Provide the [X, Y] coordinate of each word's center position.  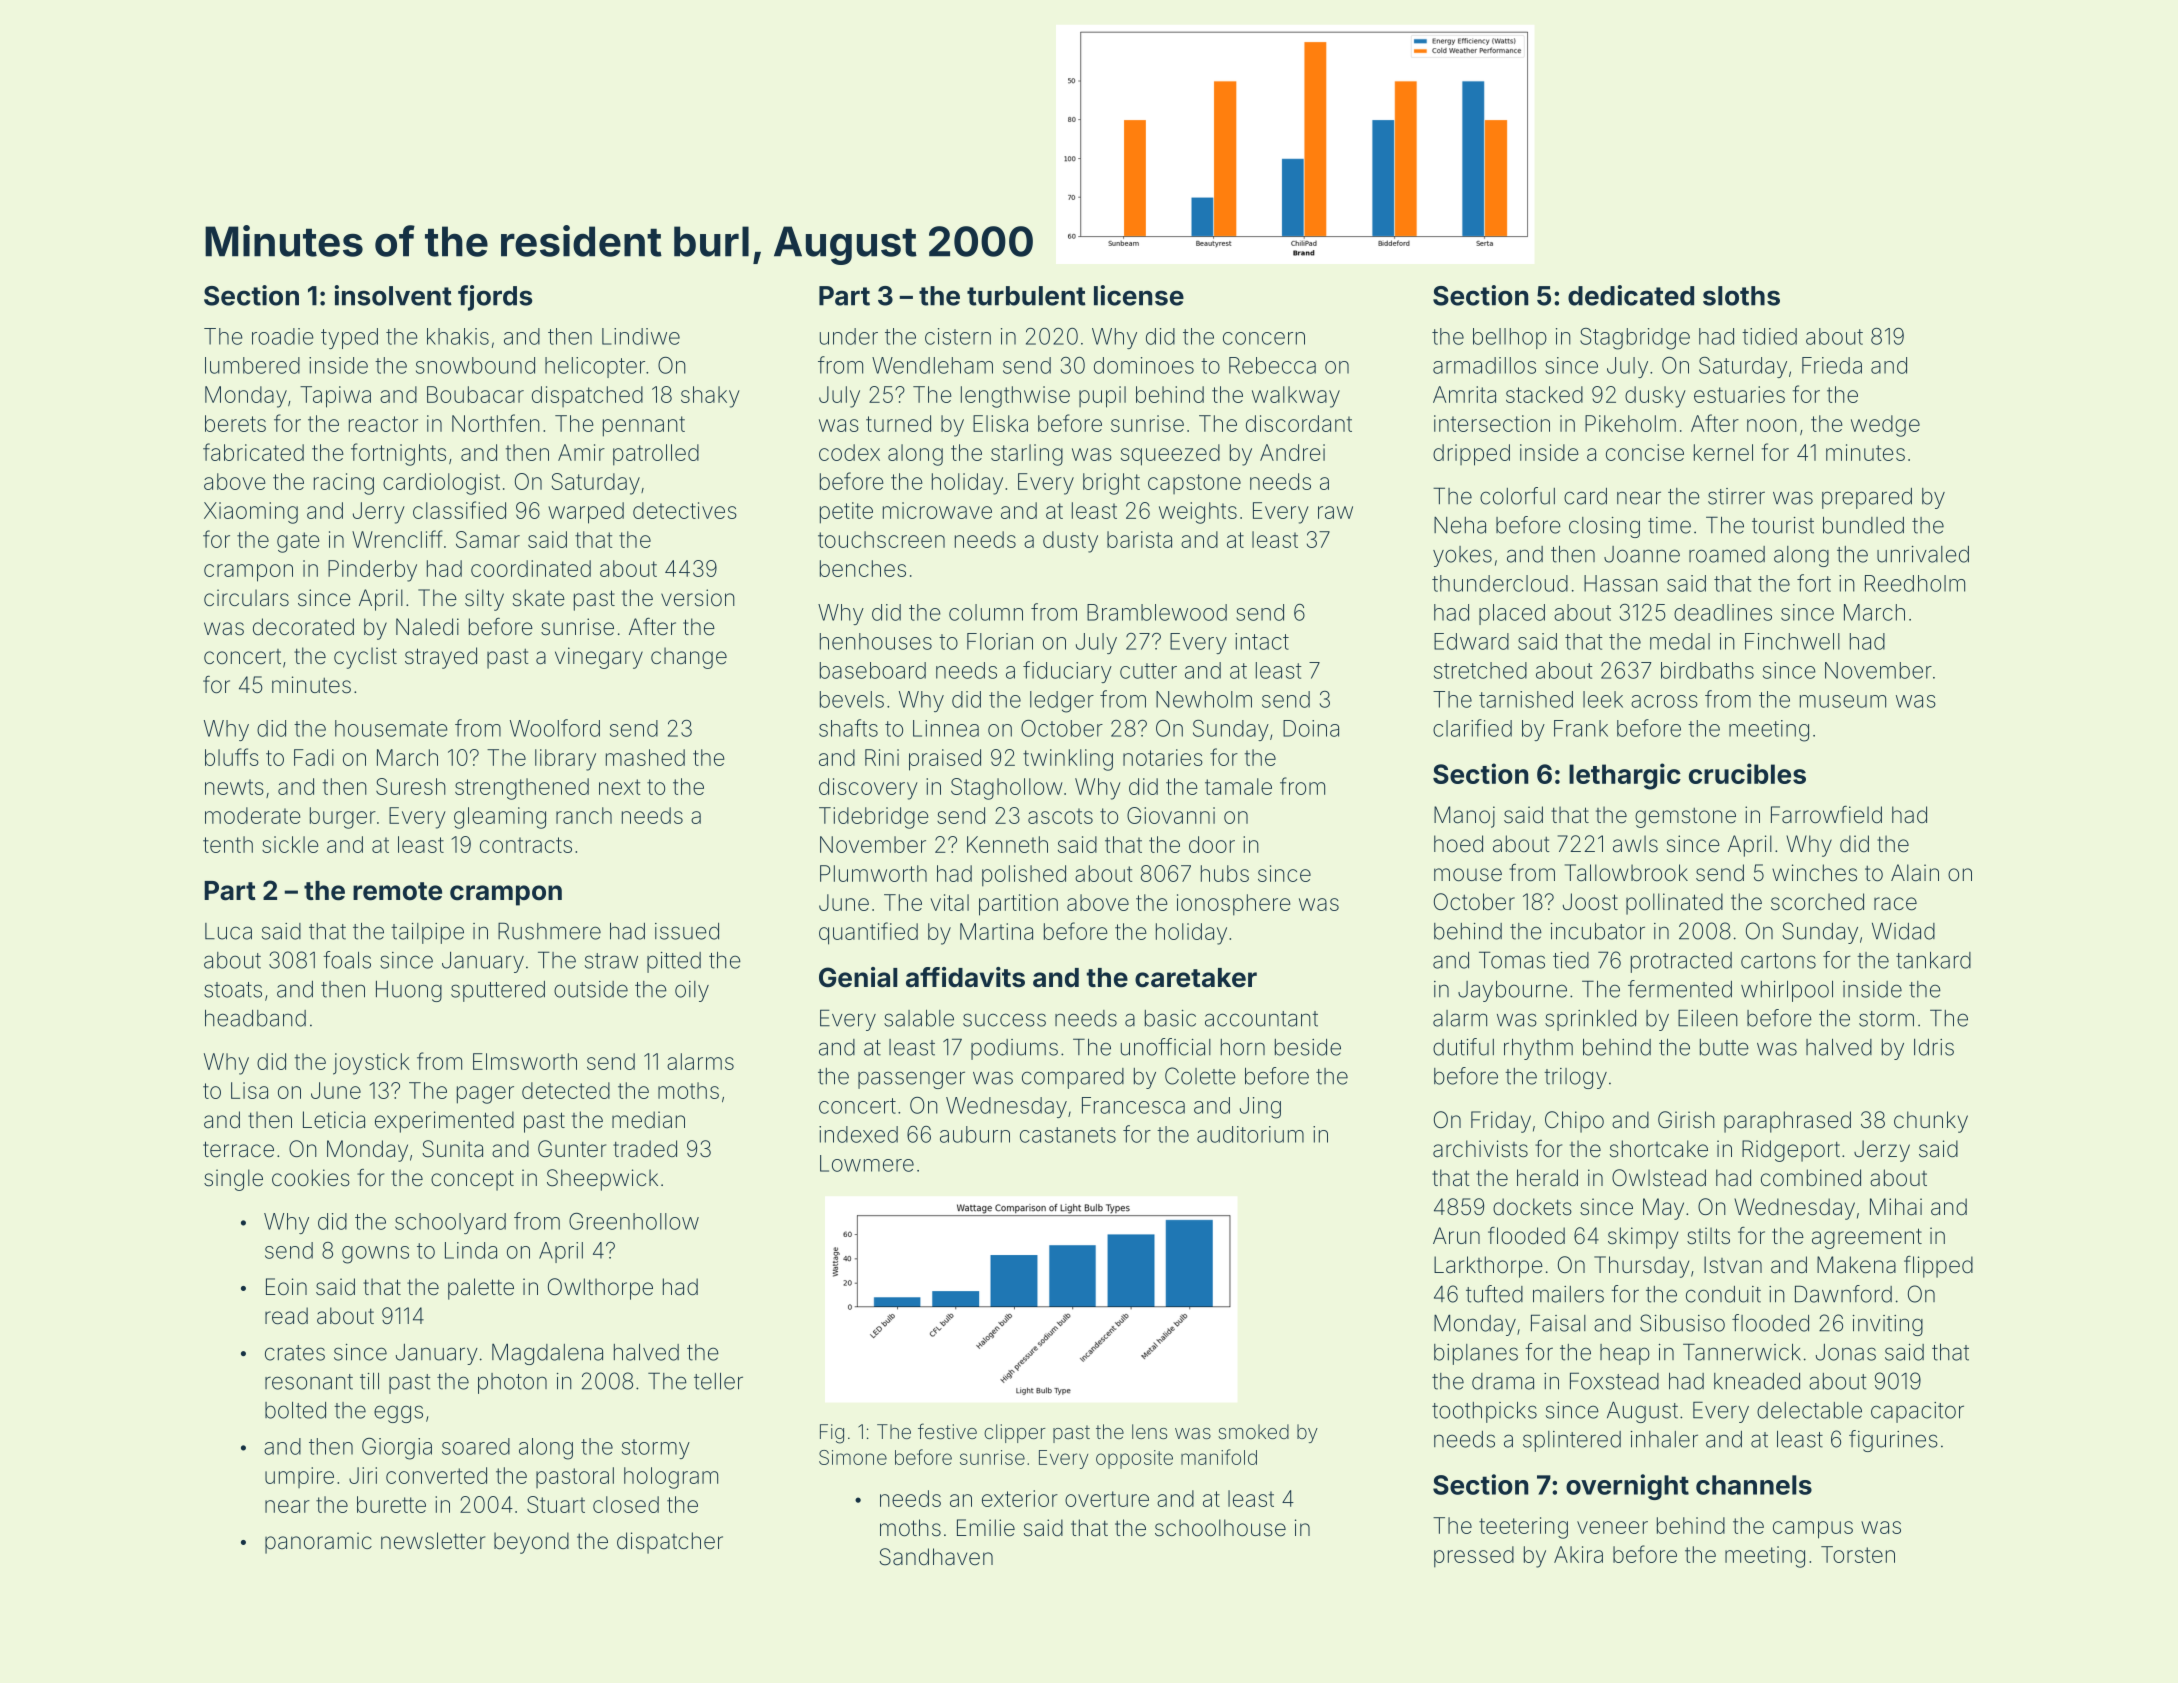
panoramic [318, 1543]
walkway [1296, 397]
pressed [1474, 1557]
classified [459, 510]
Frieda [1832, 365]
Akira [1578, 1554]
